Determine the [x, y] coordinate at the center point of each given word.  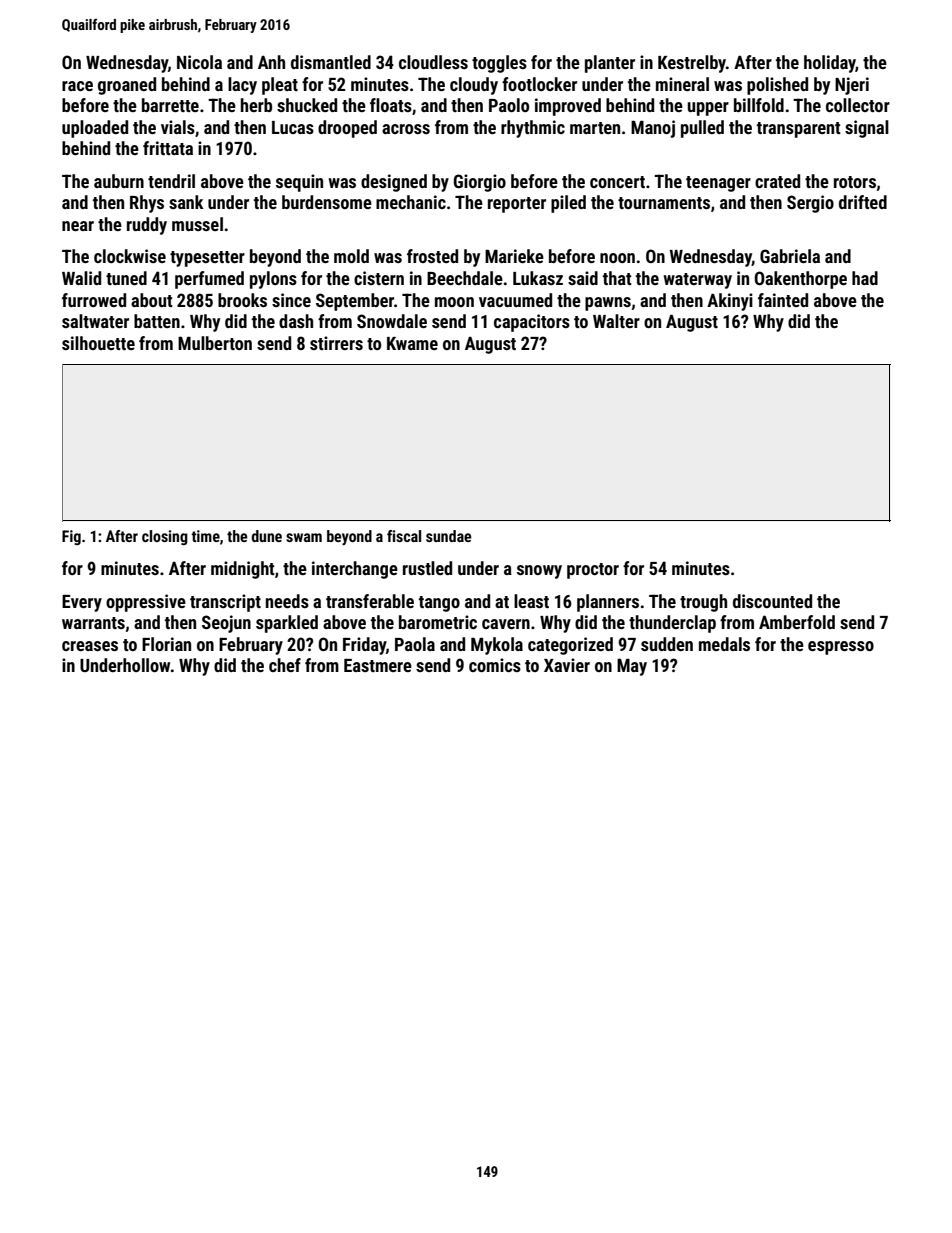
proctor [593, 571]
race [77, 86]
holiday [830, 64]
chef [285, 665]
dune [267, 536]
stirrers [336, 343]
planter [610, 64]
